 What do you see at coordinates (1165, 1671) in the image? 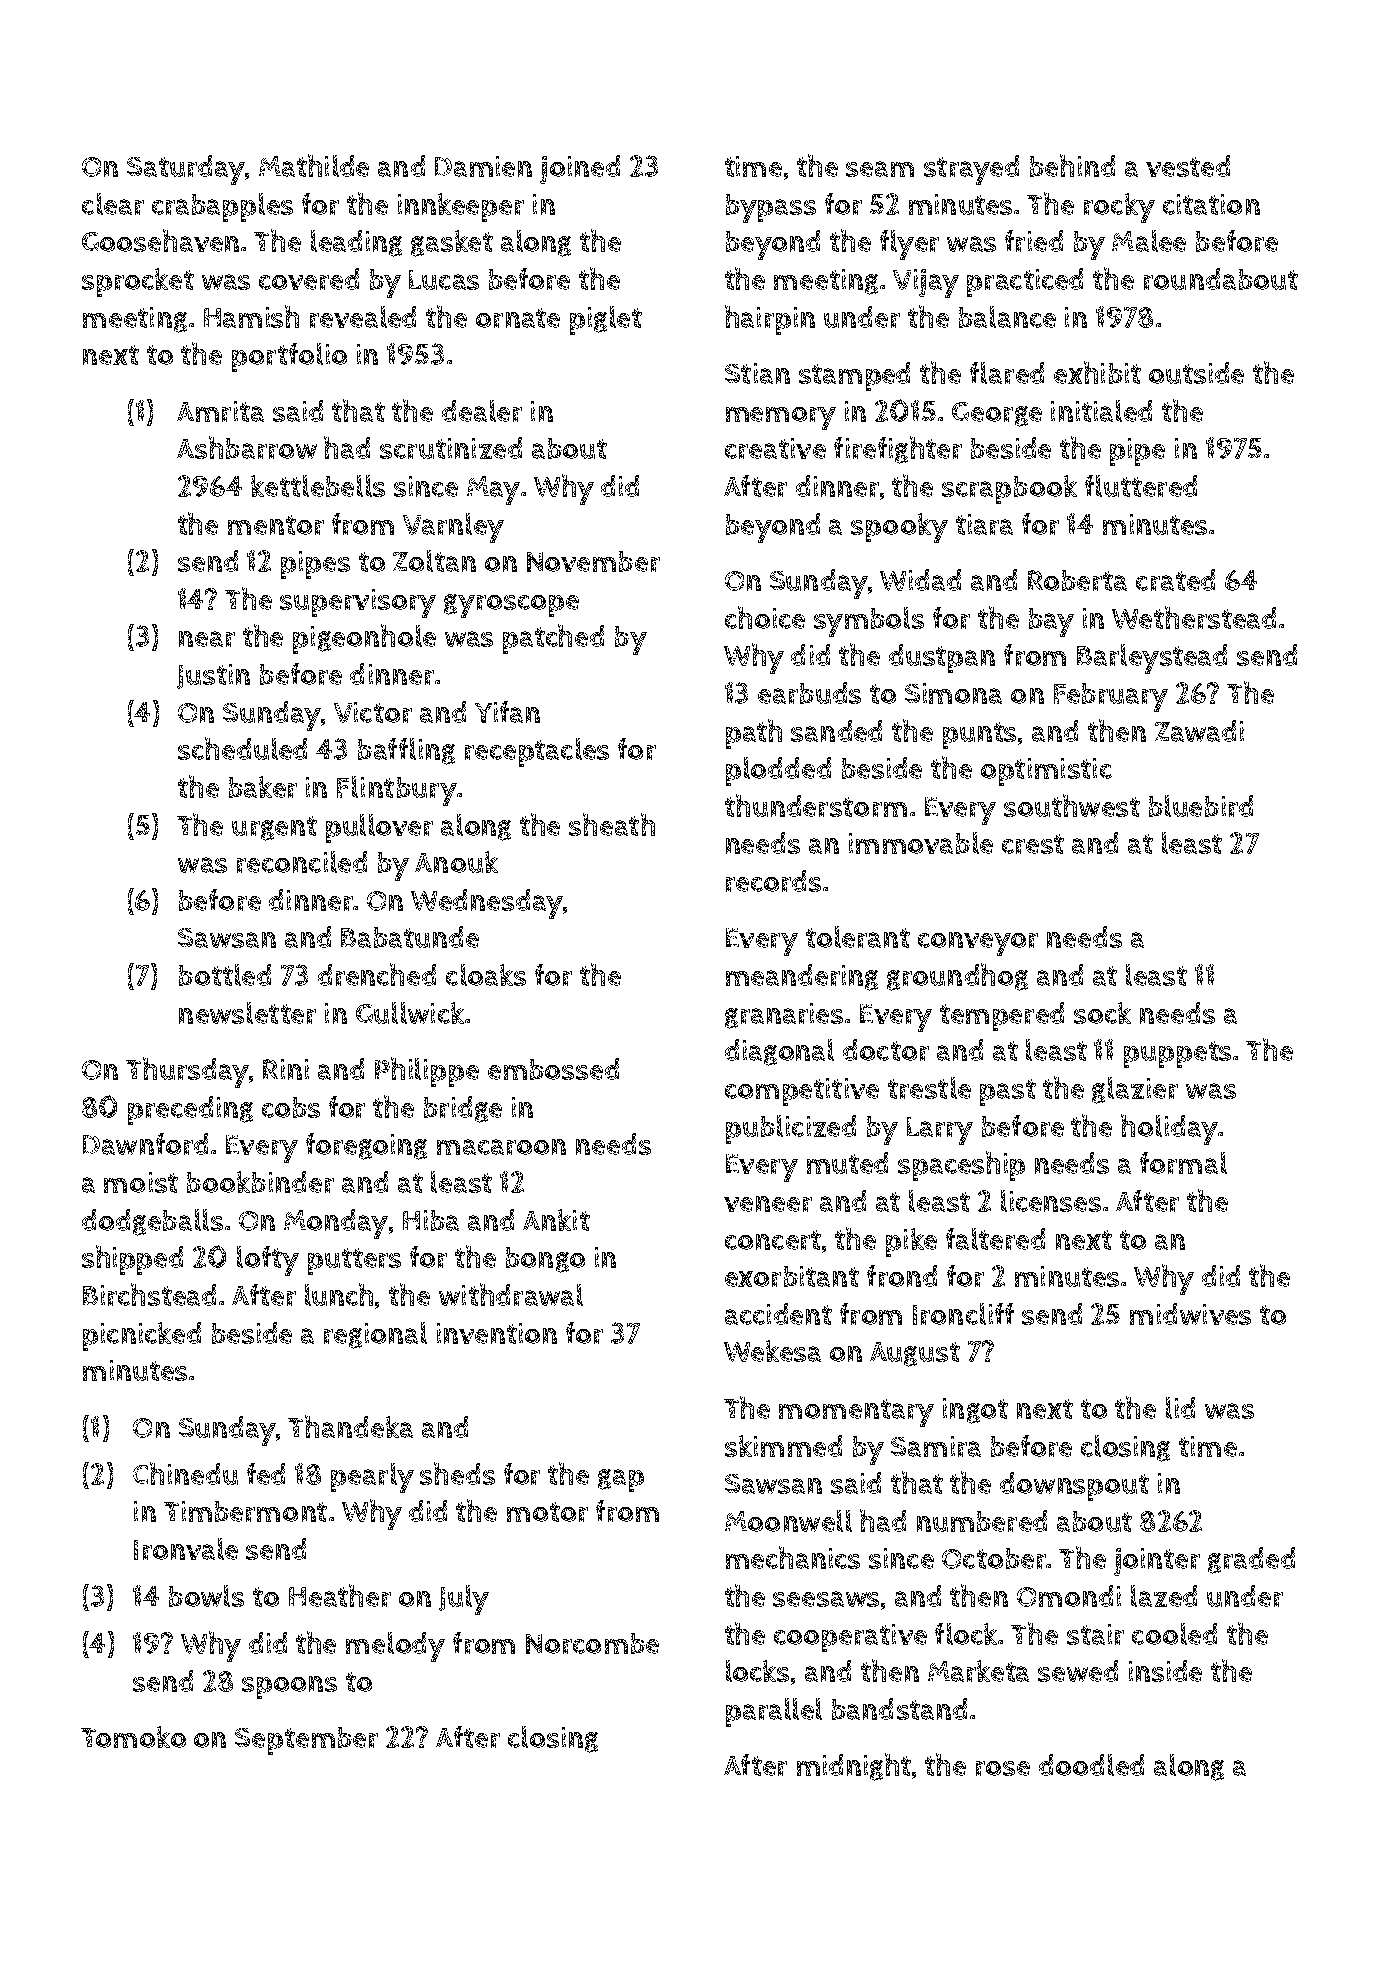
I see `inside` at bounding box center [1165, 1671].
